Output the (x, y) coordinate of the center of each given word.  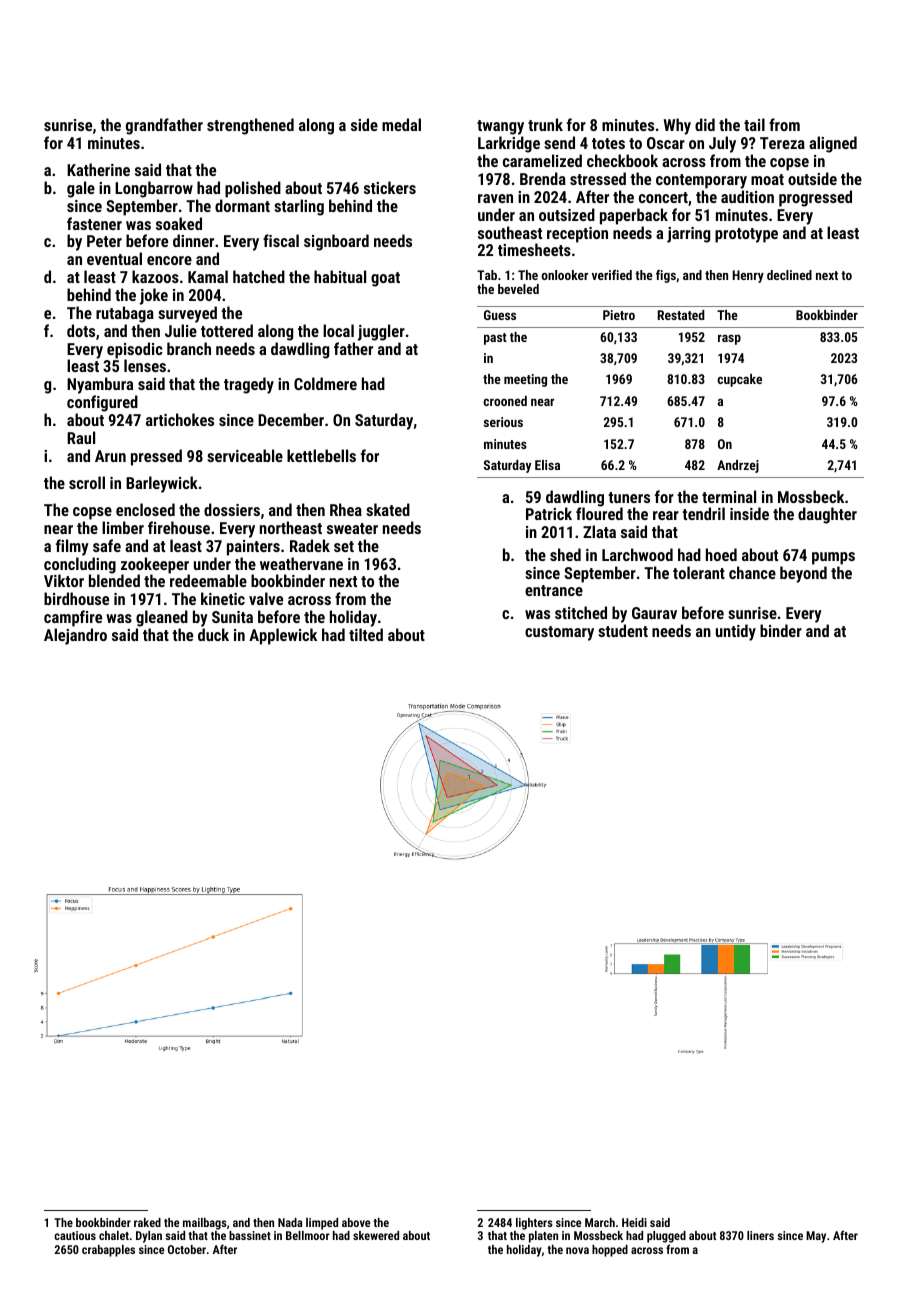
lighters (534, 1224)
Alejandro (75, 636)
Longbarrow (154, 189)
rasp (729, 339)
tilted (366, 634)
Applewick (283, 636)
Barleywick (162, 484)
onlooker (564, 275)
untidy (736, 632)
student (623, 630)
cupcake (739, 380)
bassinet (250, 1235)
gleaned (162, 618)
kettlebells (321, 455)
